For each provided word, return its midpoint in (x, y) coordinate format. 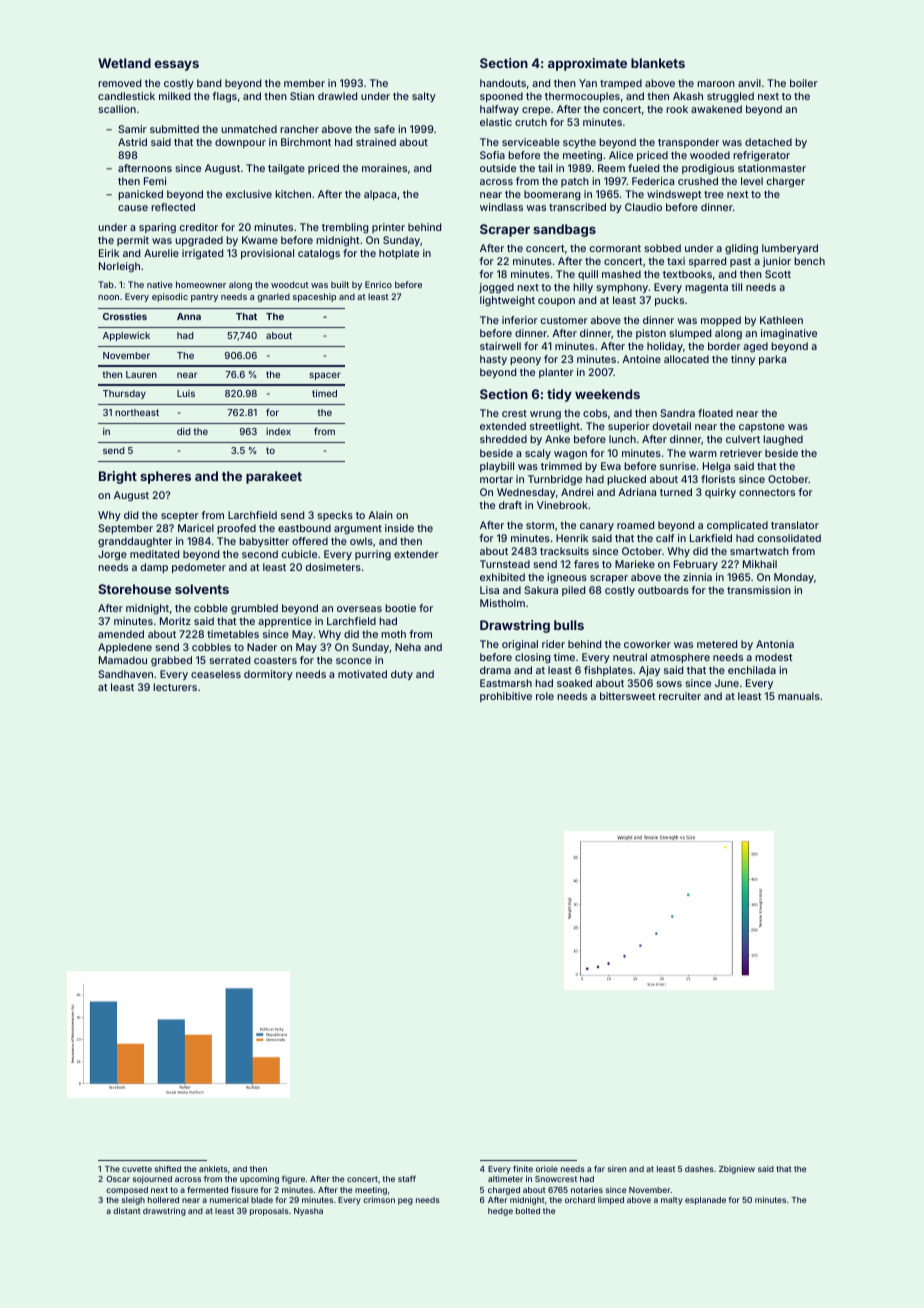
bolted (528, 1211)
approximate (587, 64)
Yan (588, 83)
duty (402, 675)
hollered (163, 1200)
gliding (741, 249)
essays (177, 66)
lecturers (175, 687)
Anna (189, 316)
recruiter (680, 696)
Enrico (378, 284)
